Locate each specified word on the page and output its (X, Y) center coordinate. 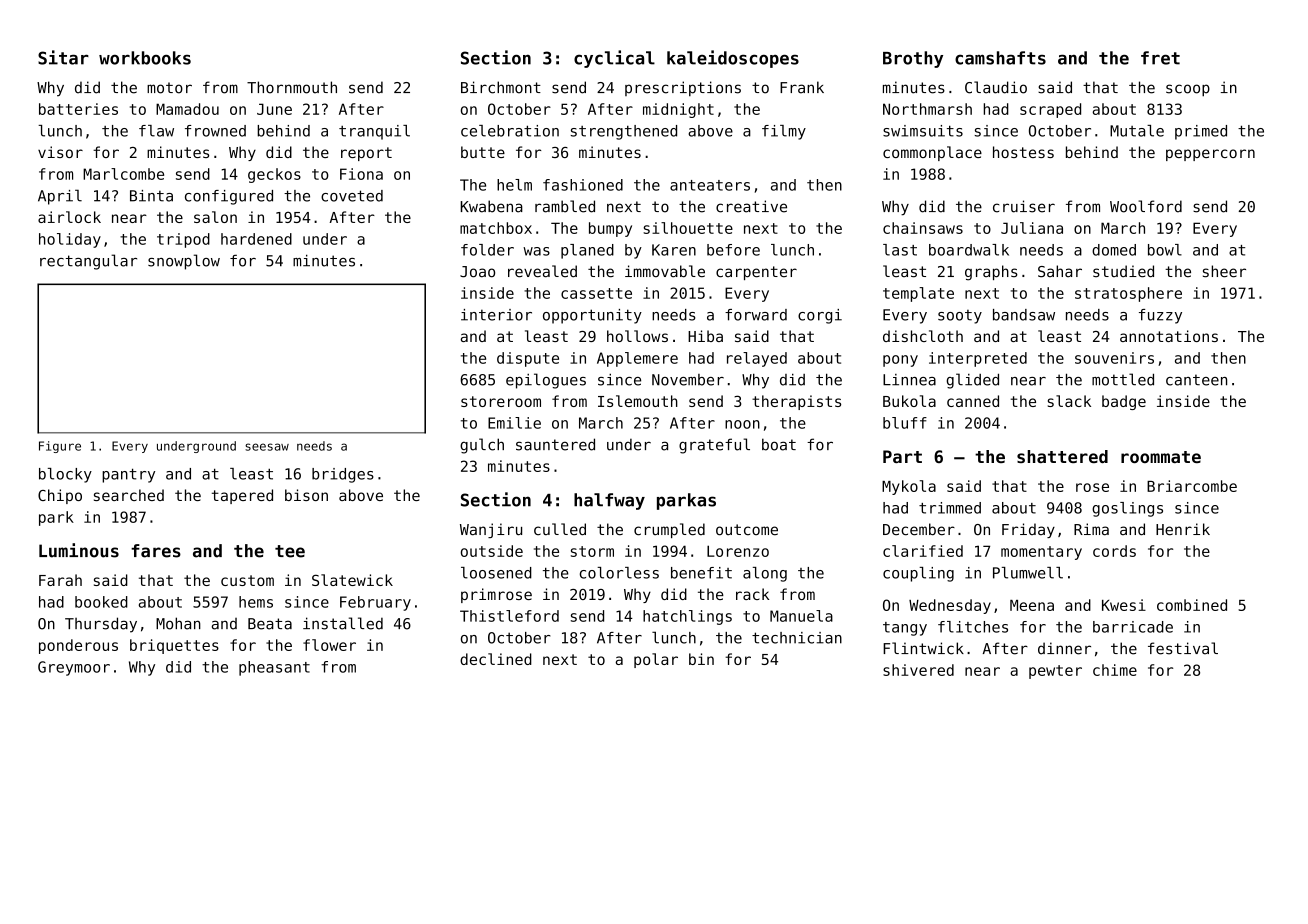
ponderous (78, 646)
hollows (637, 336)
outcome (747, 530)
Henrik (1183, 529)
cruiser (1024, 206)
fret (1160, 58)
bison (306, 495)
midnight (678, 110)
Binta (151, 196)
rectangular (88, 262)
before (733, 250)
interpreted (978, 359)
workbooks (145, 58)
